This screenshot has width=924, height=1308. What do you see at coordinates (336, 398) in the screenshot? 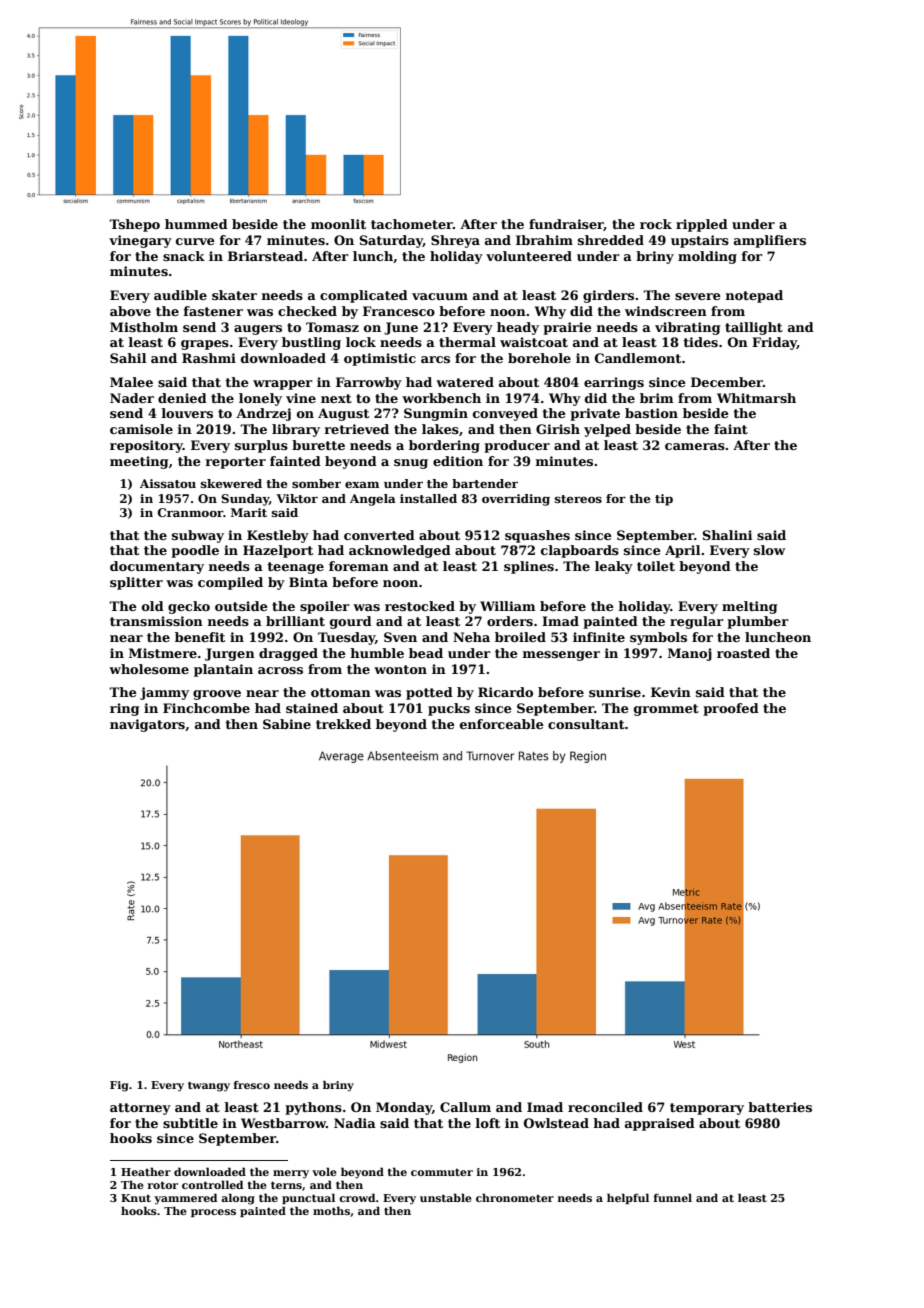
I see `next` at bounding box center [336, 398].
